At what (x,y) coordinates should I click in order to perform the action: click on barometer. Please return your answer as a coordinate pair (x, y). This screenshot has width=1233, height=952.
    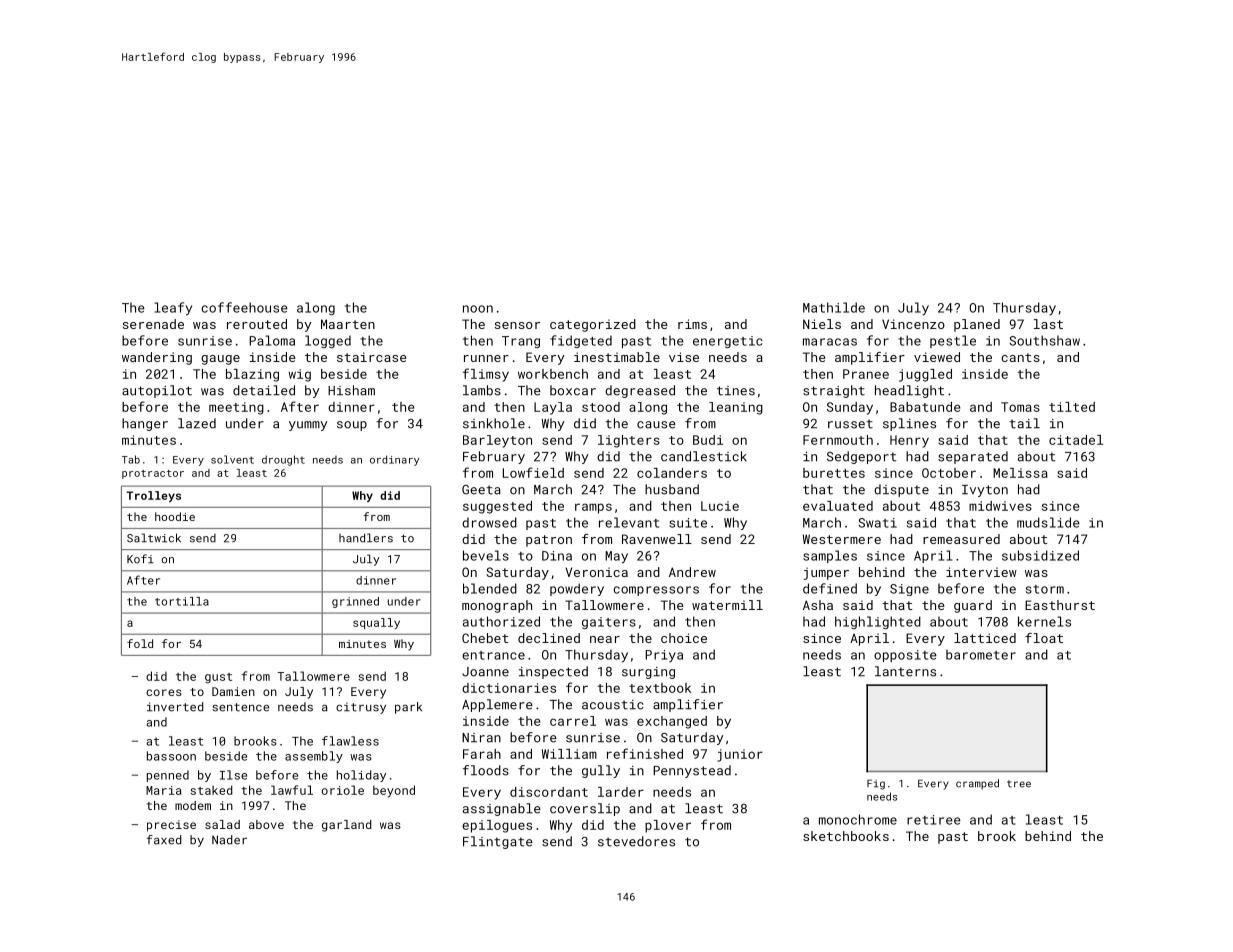
    Looking at the image, I should click on (981, 654).
